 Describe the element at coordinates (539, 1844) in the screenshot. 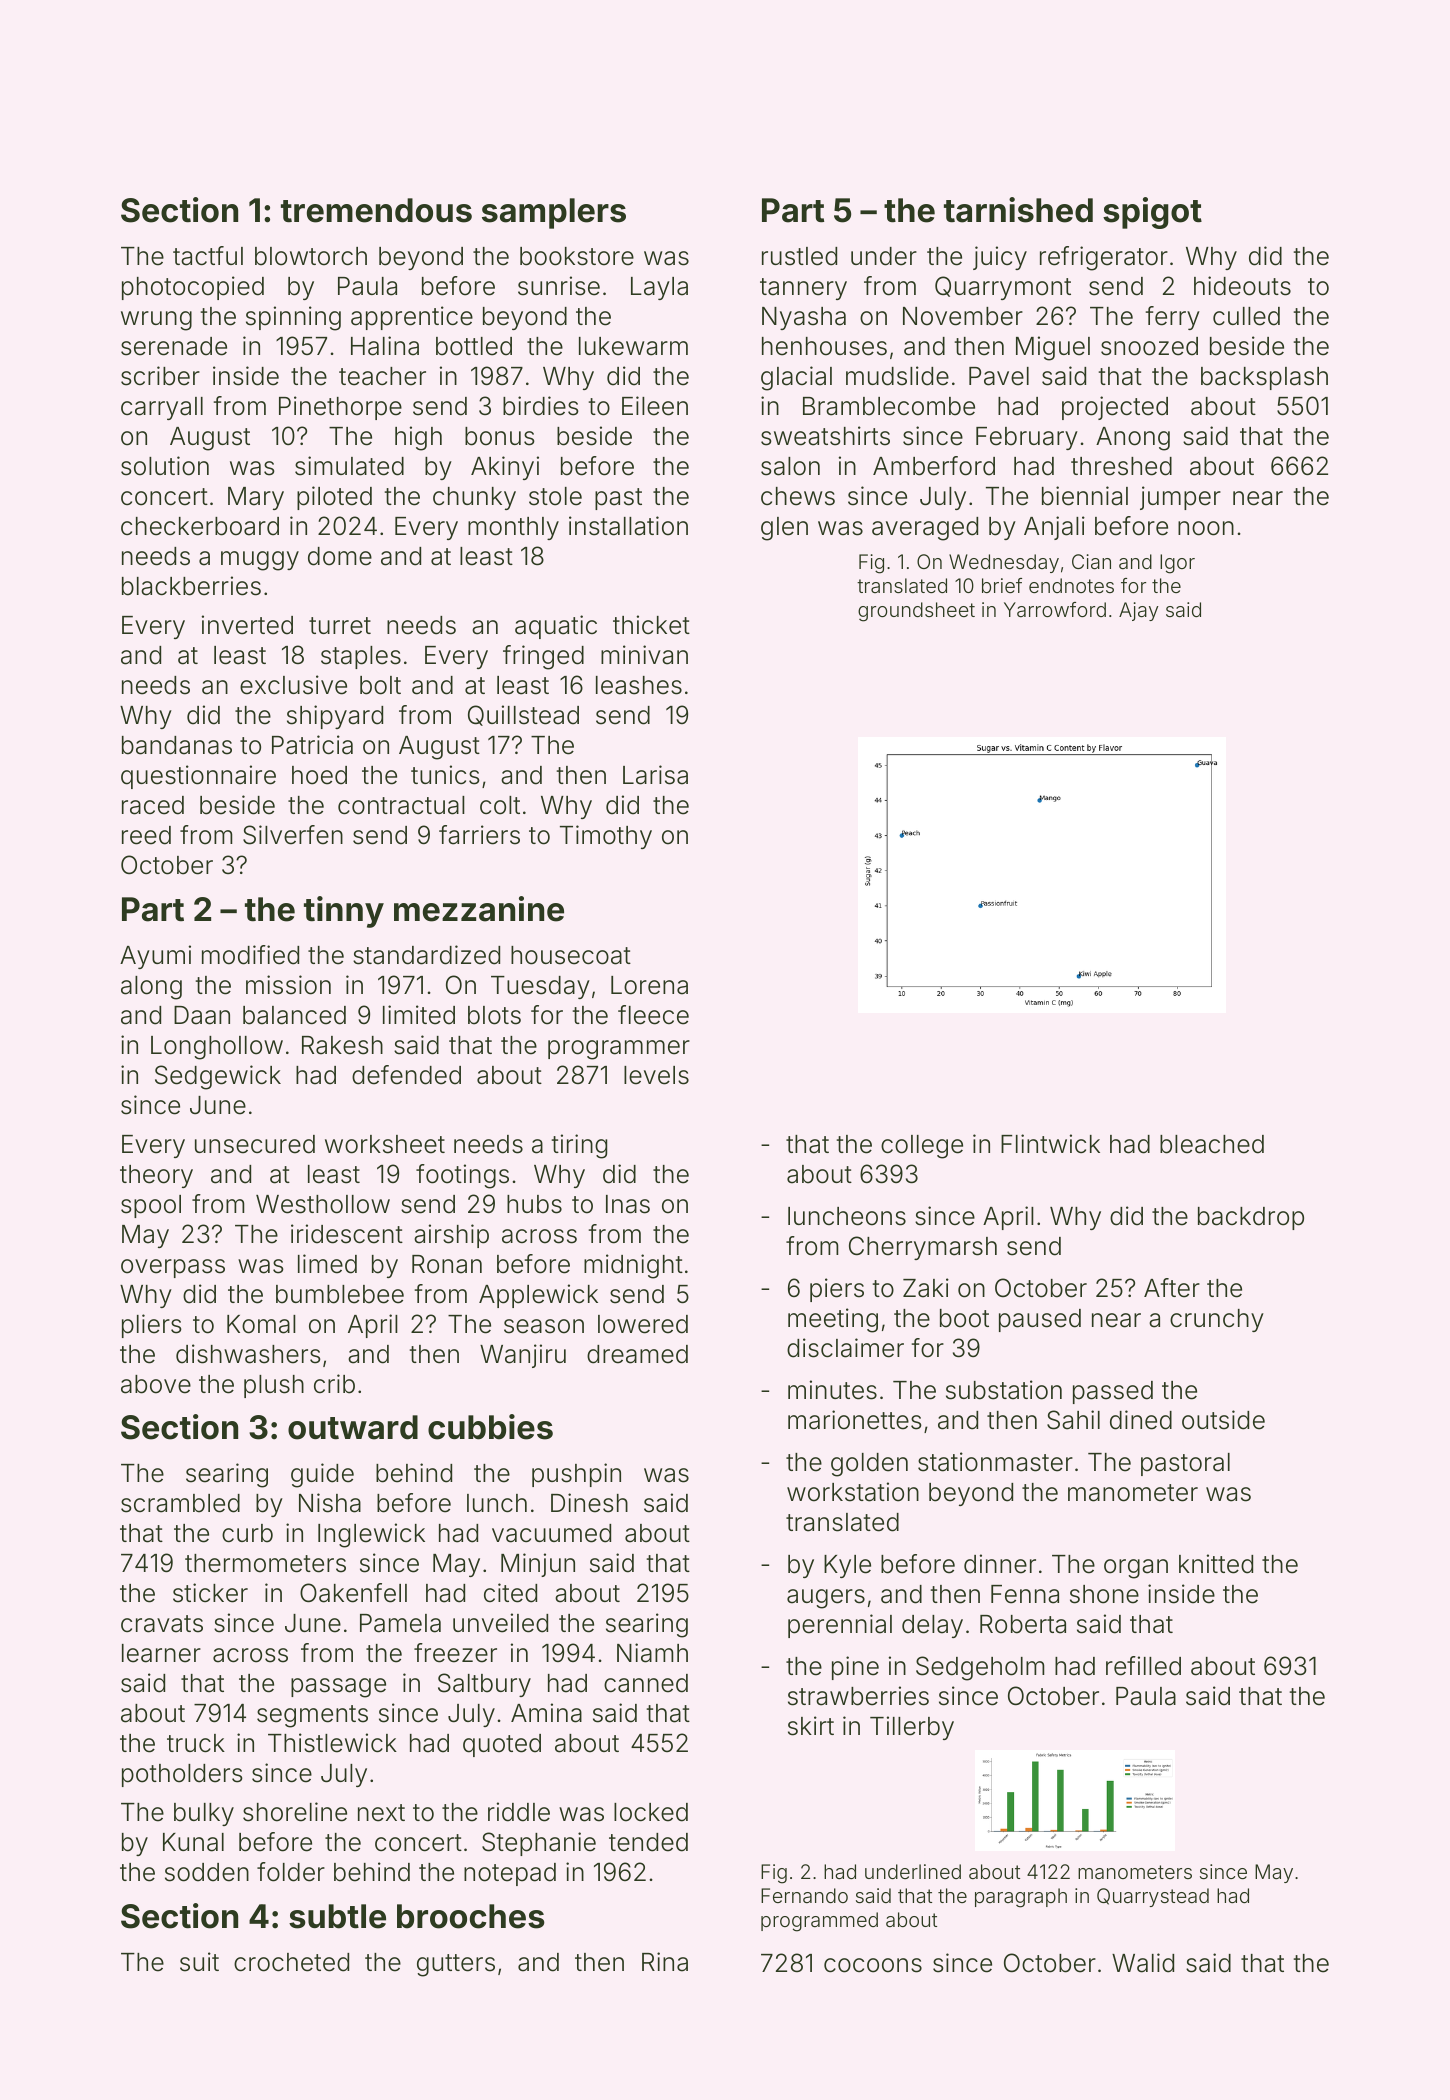

I see `Stephanie` at that location.
